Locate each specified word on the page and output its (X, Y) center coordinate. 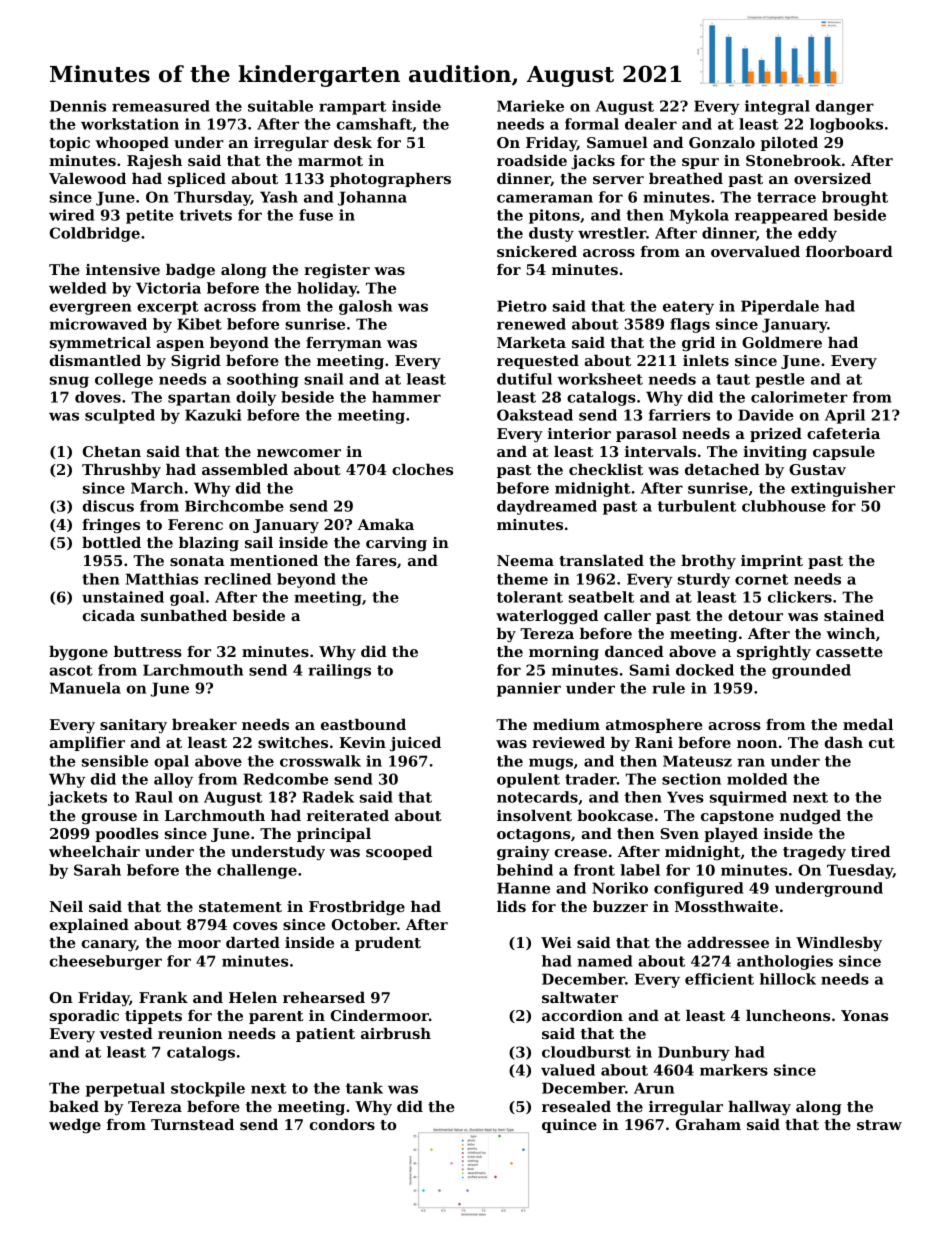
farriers (679, 415)
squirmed (748, 798)
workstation (130, 124)
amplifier (87, 744)
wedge (75, 1126)
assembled (245, 469)
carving (396, 544)
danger (845, 107)
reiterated (348, 815)
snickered (537, 251)
